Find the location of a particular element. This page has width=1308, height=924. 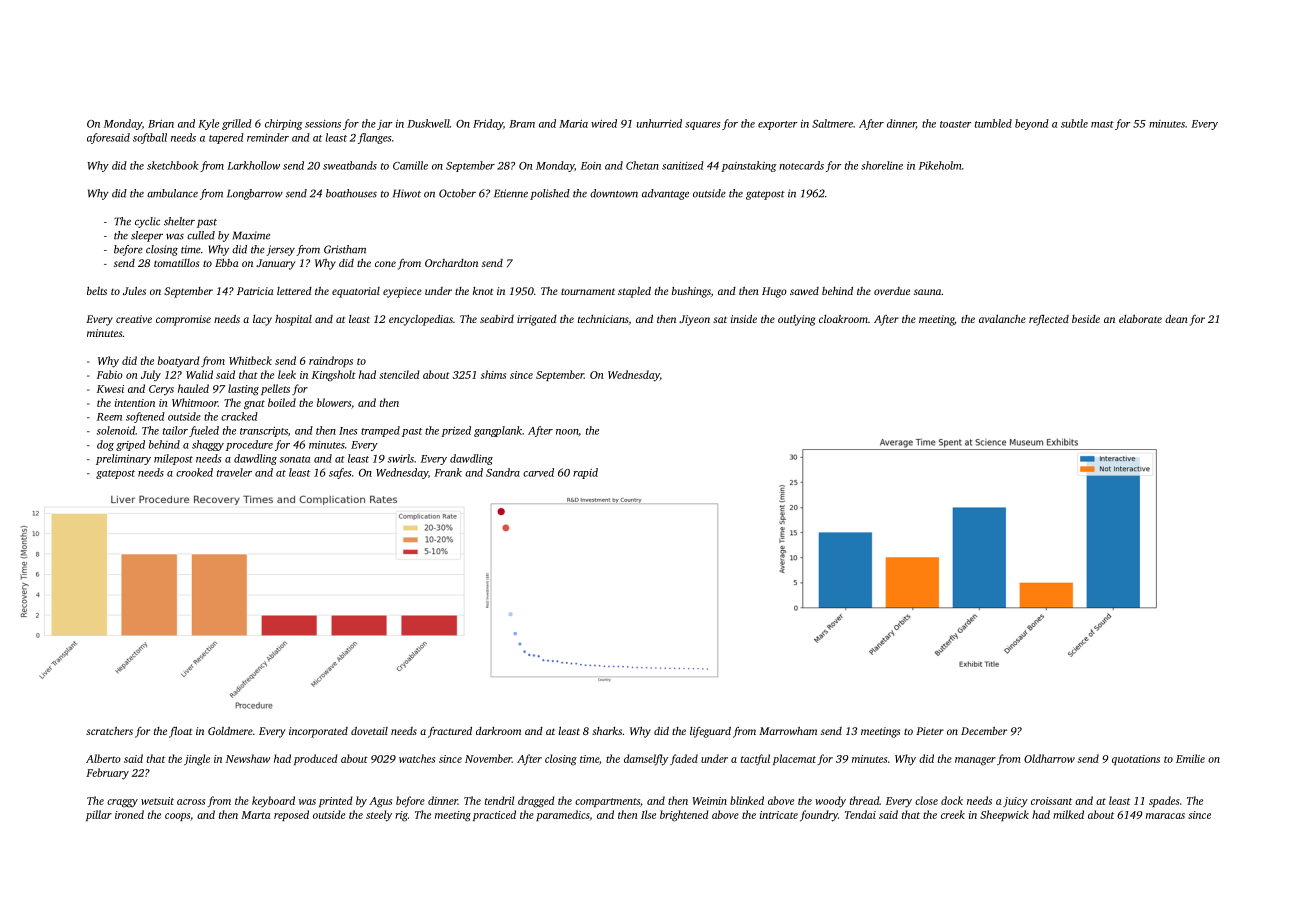

Pieter is located at coordinates (930, 731).
